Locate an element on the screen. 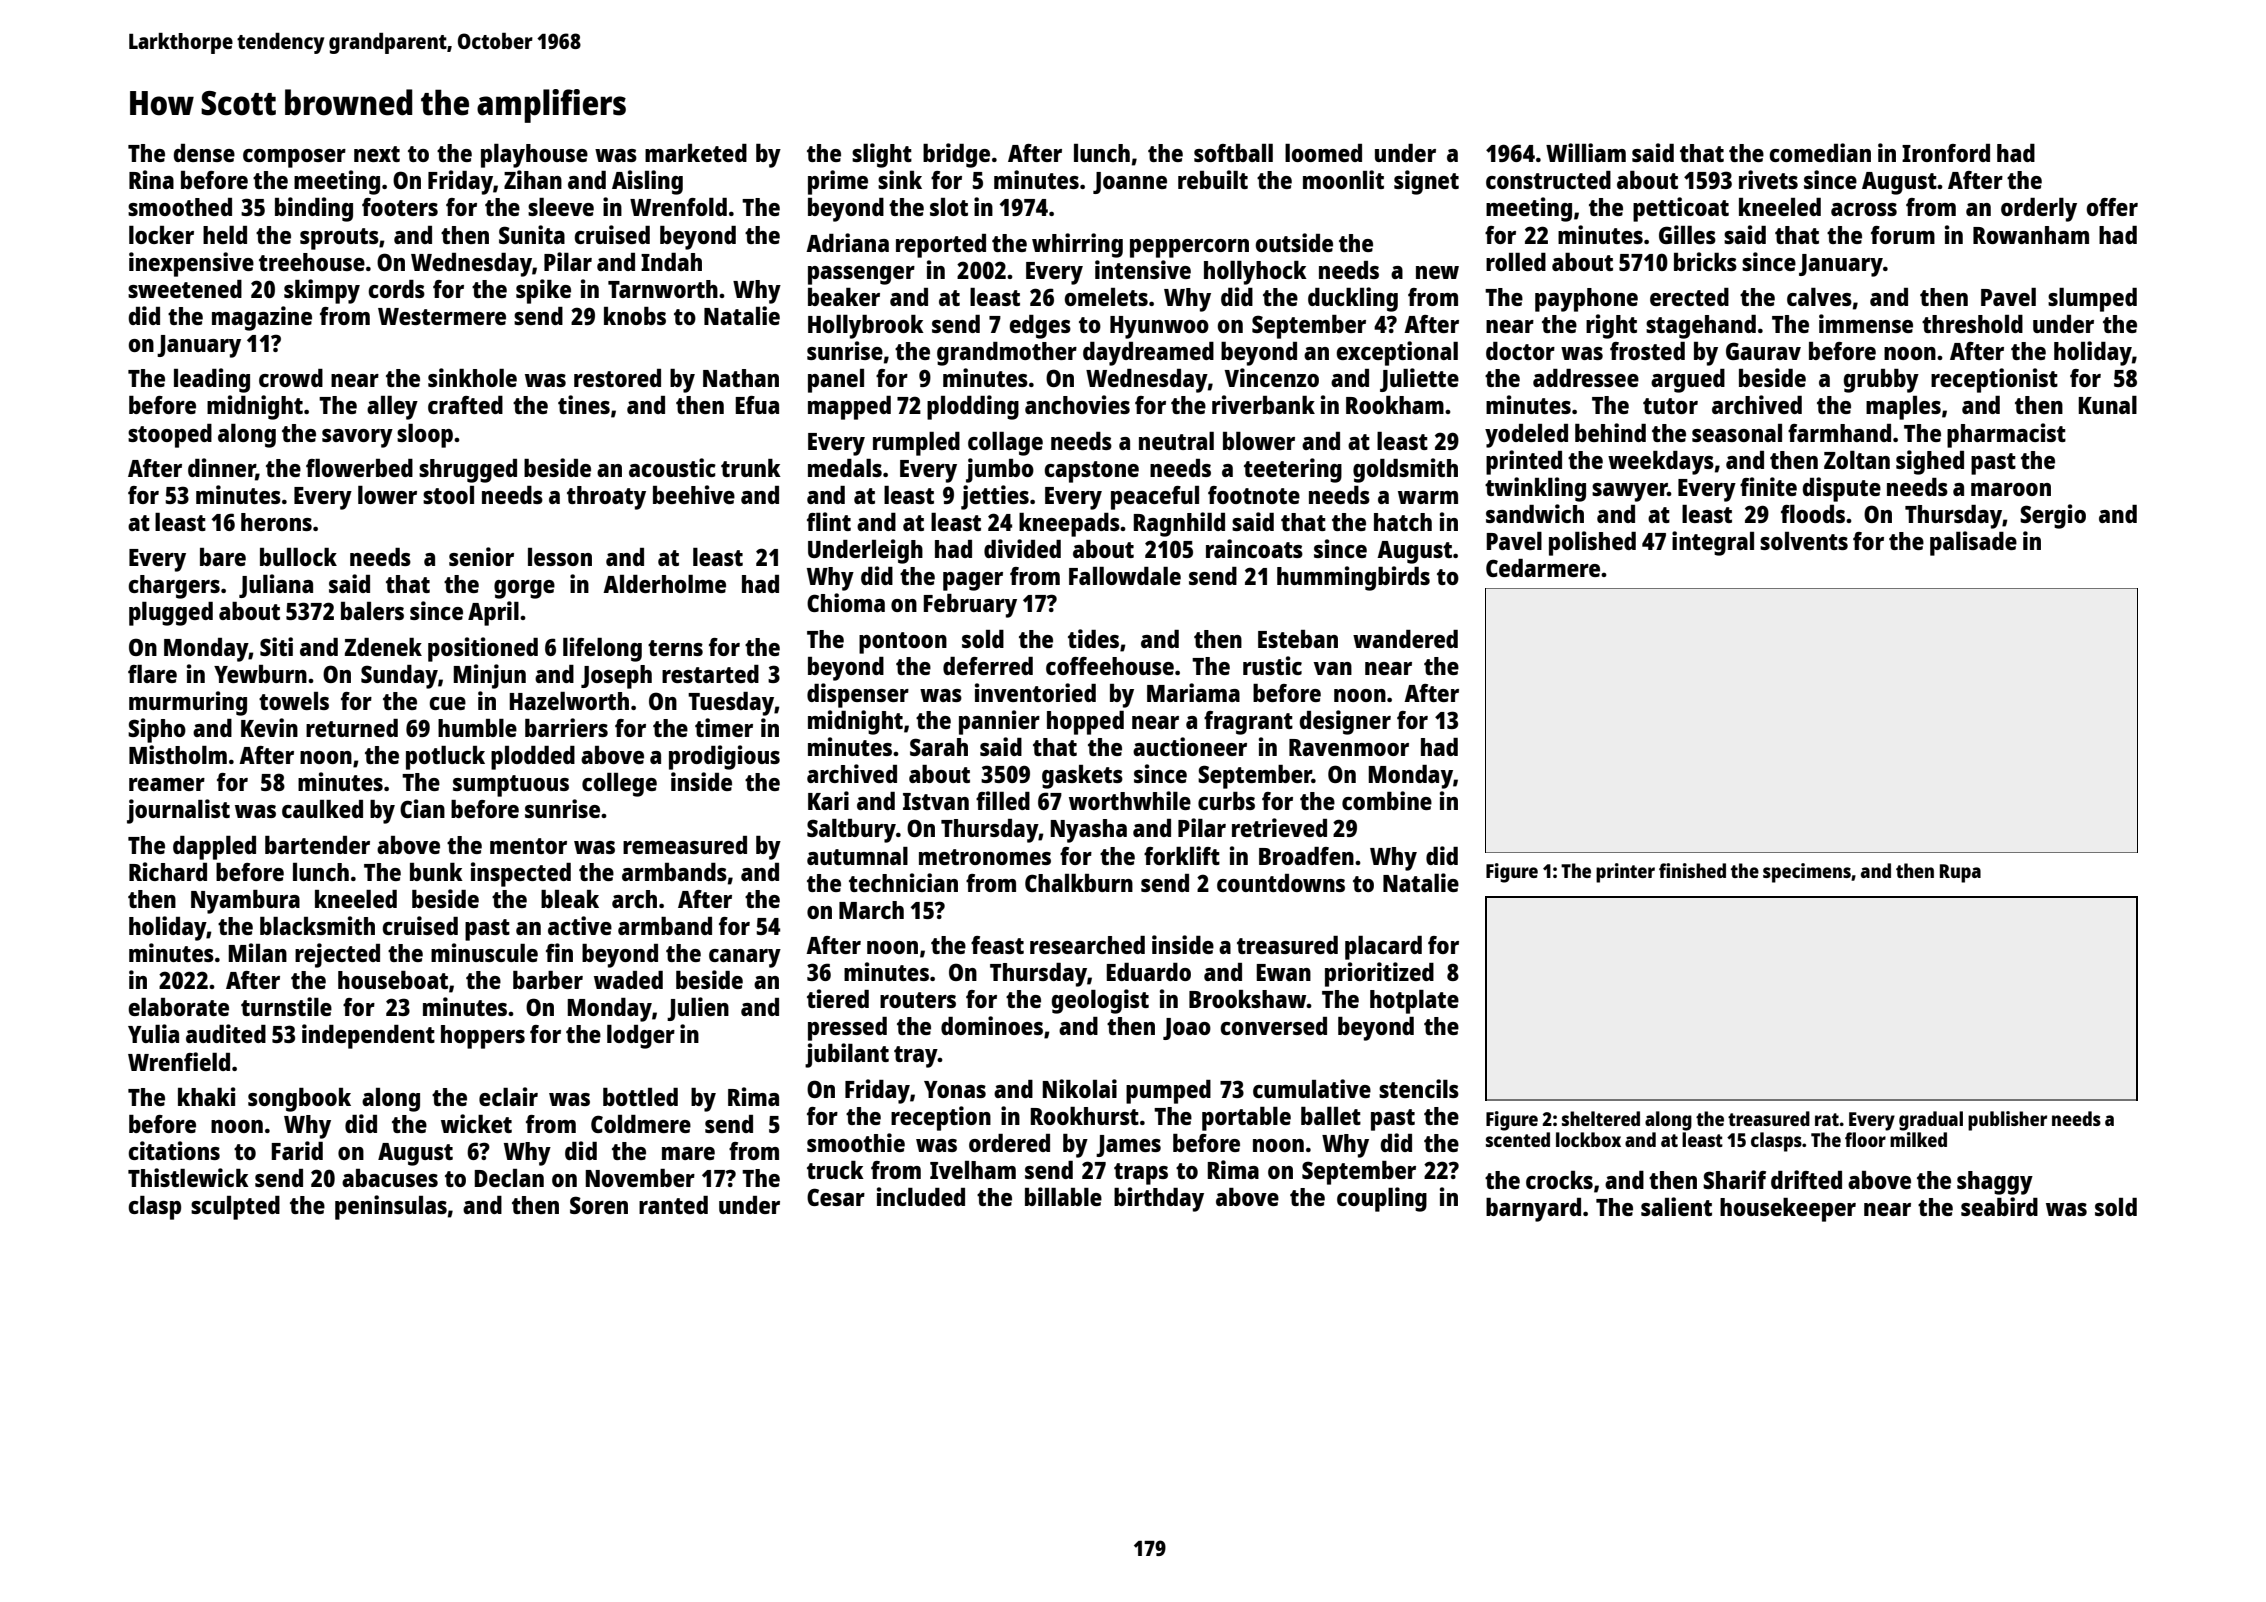 This screenshot has height=1602, width=2266. bridge is located at coordinates (956, 155).
